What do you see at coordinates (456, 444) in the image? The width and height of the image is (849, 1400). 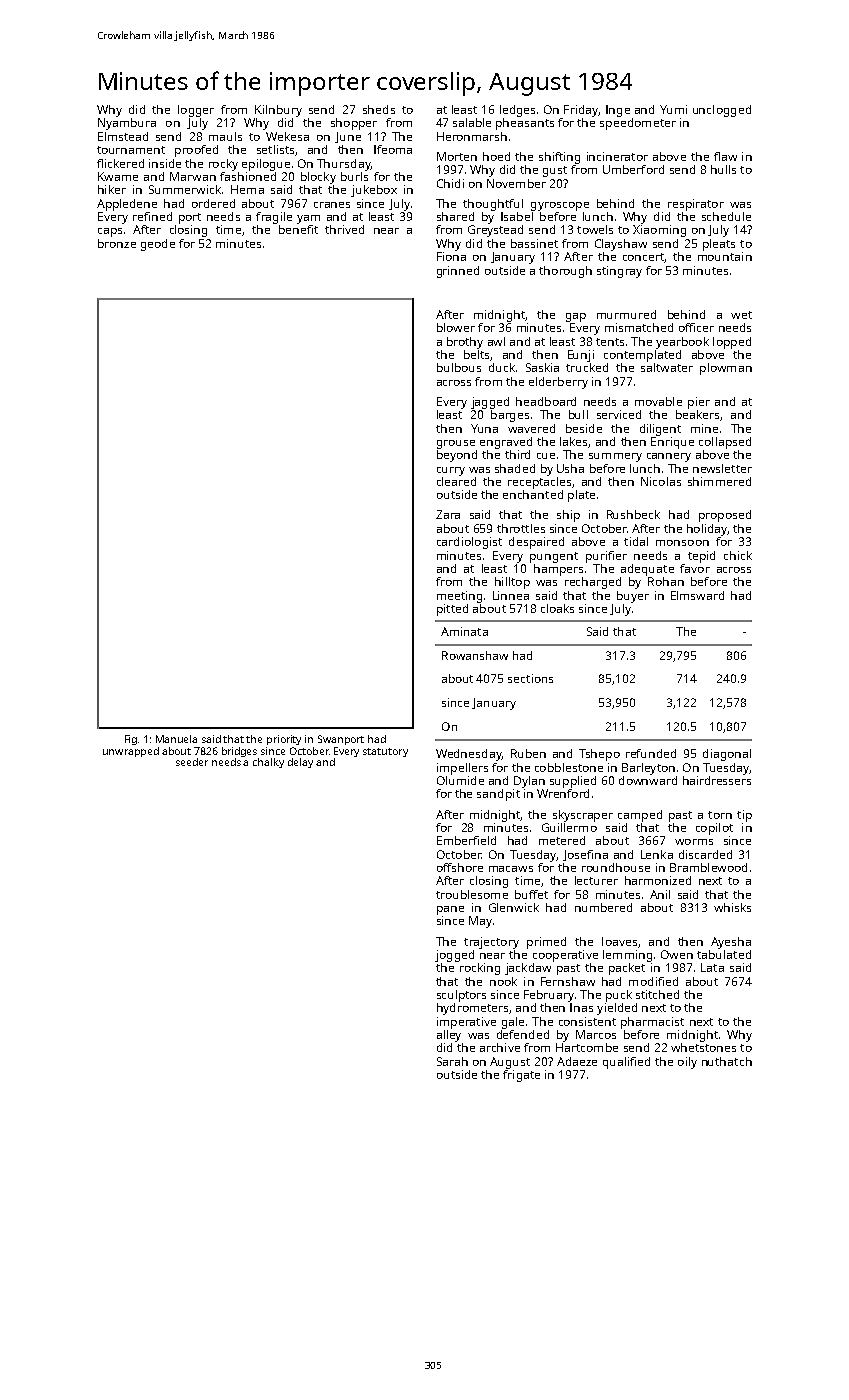 I see `grouse` at bounding box center [456, 444].
